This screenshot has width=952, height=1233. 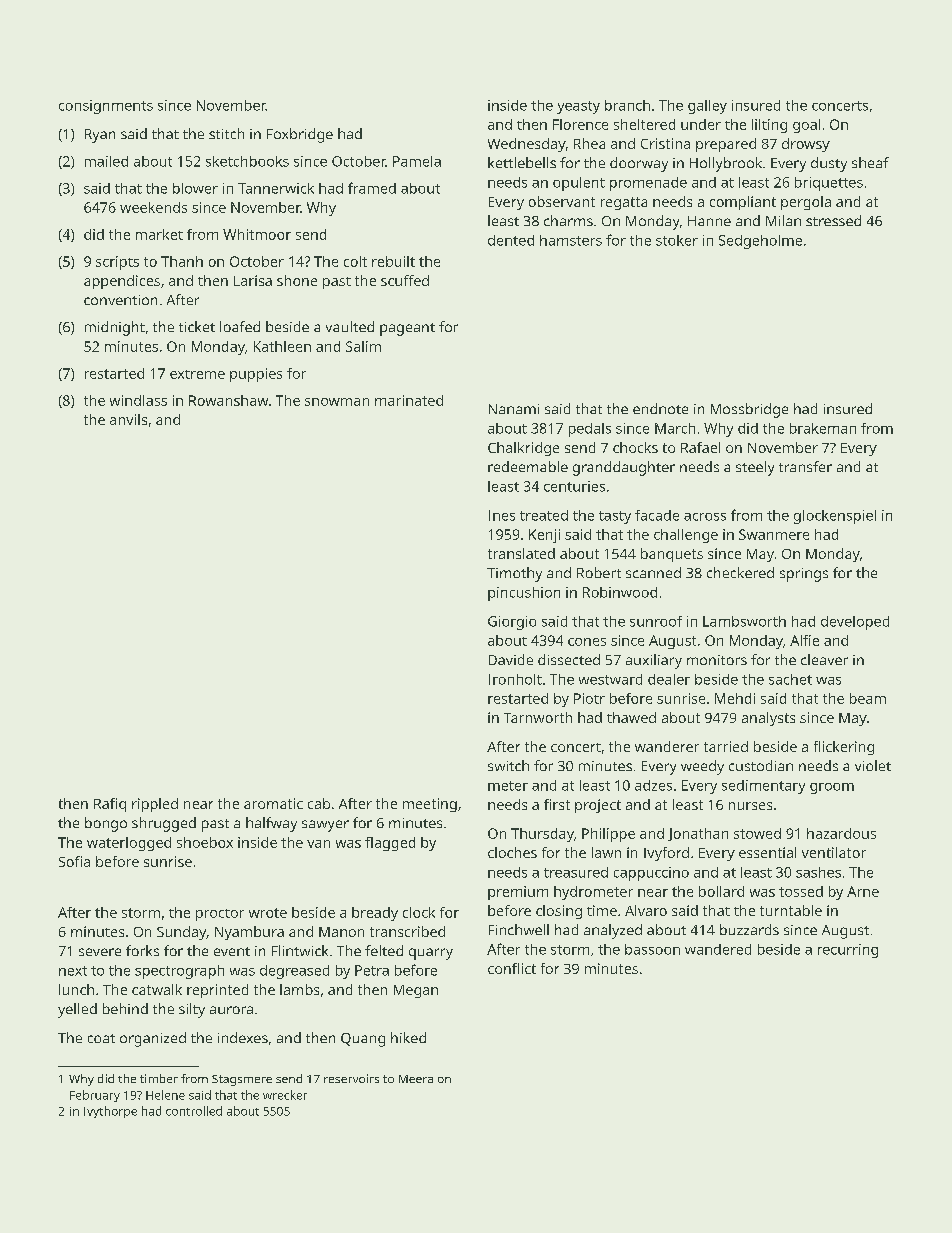 I want to click on consignments, so click(x=106, y=107).
